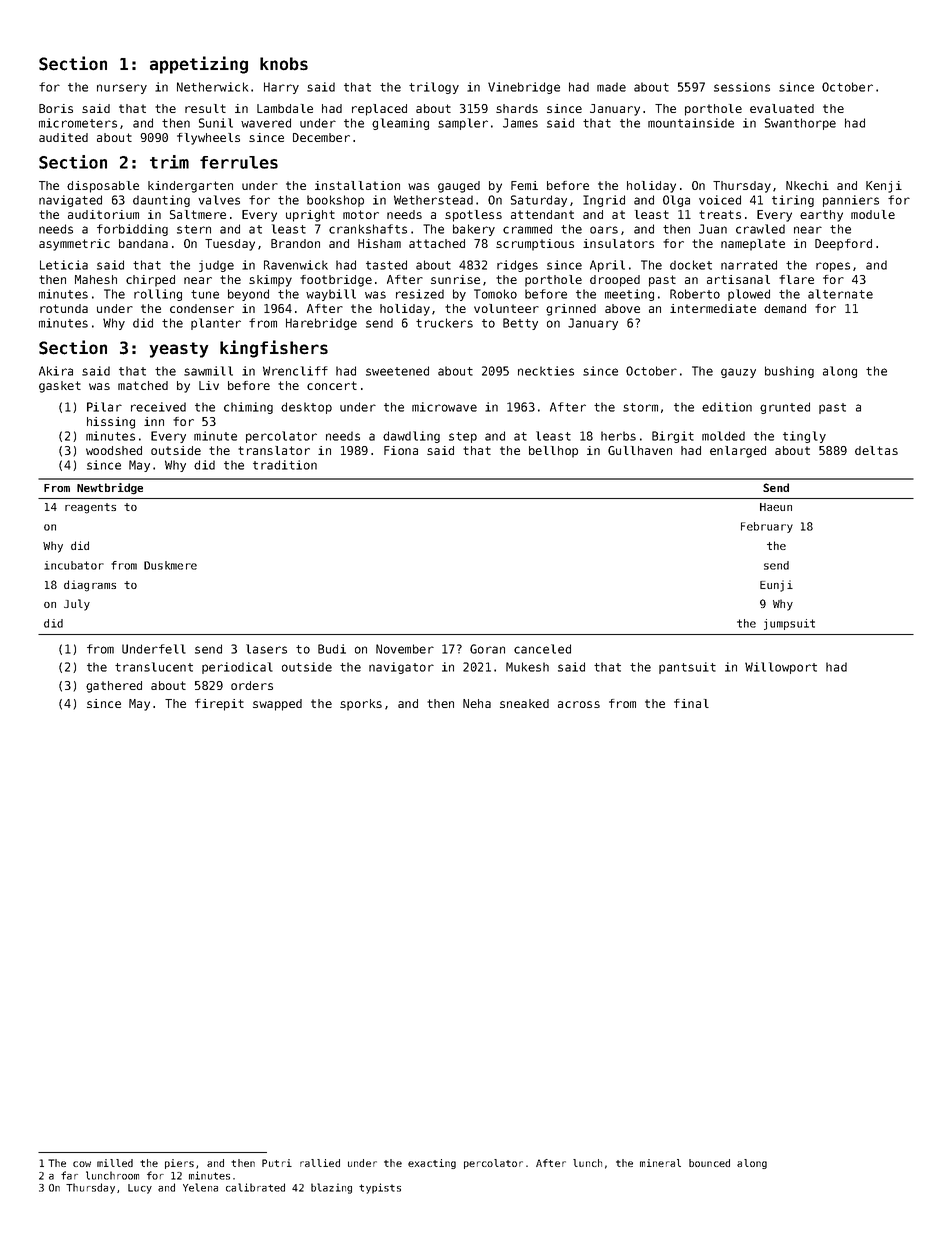 This image has height=1233, width=952. Describe the element at coordinates (380, 1188) in the image. I see `typists` at that location.
